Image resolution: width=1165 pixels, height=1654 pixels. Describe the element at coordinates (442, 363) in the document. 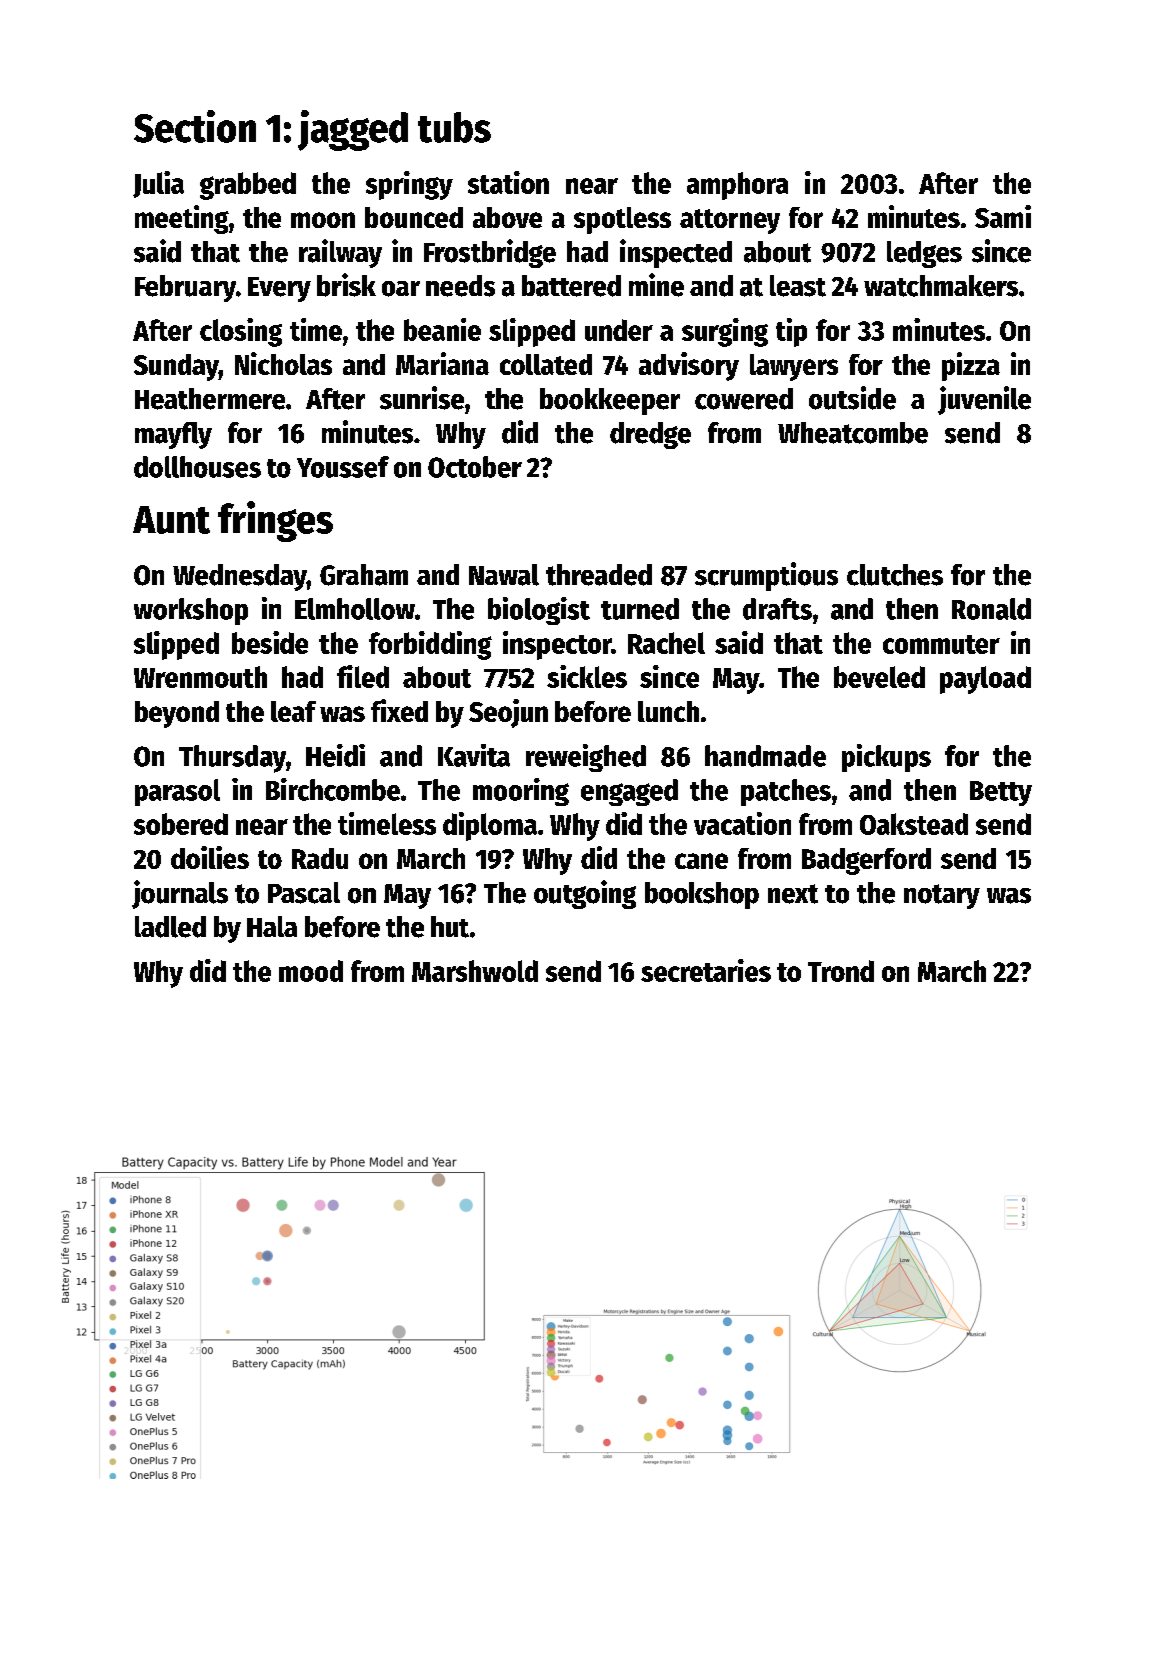

I see `Mariana` at that location.
